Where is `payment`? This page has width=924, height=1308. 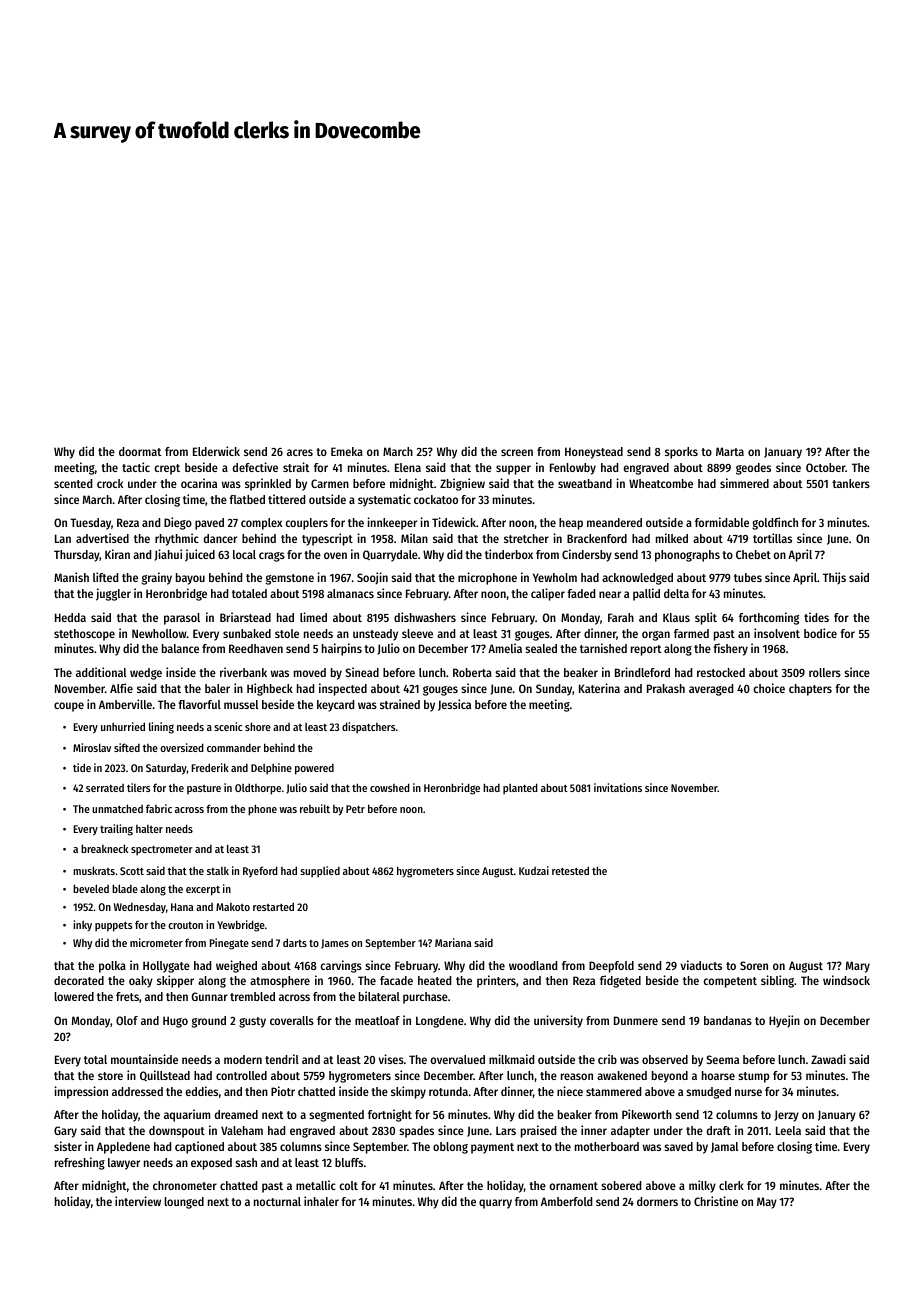
payment is located at coordinates (492, 1148).
